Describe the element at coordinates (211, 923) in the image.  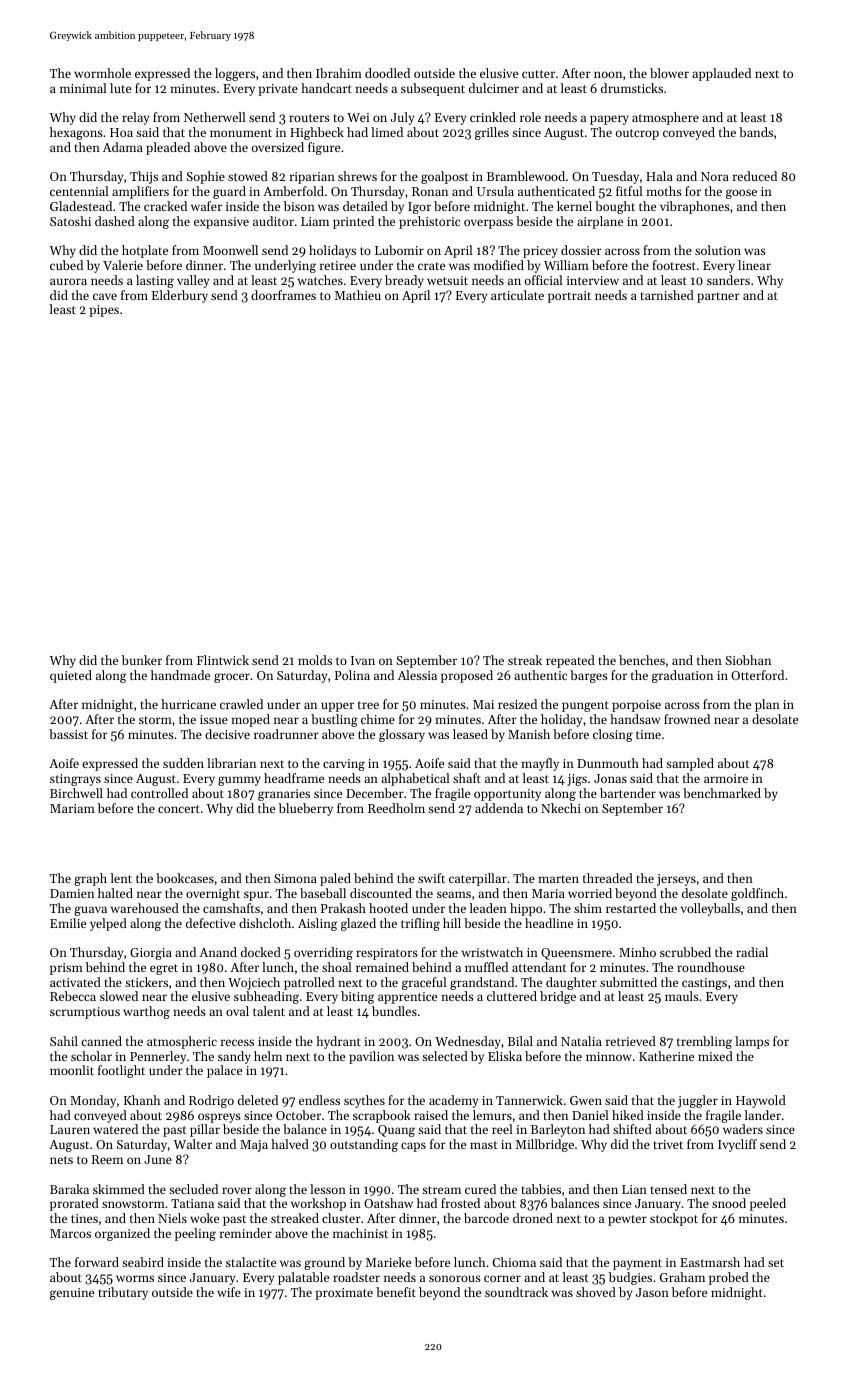
I see `defective` at that location.
